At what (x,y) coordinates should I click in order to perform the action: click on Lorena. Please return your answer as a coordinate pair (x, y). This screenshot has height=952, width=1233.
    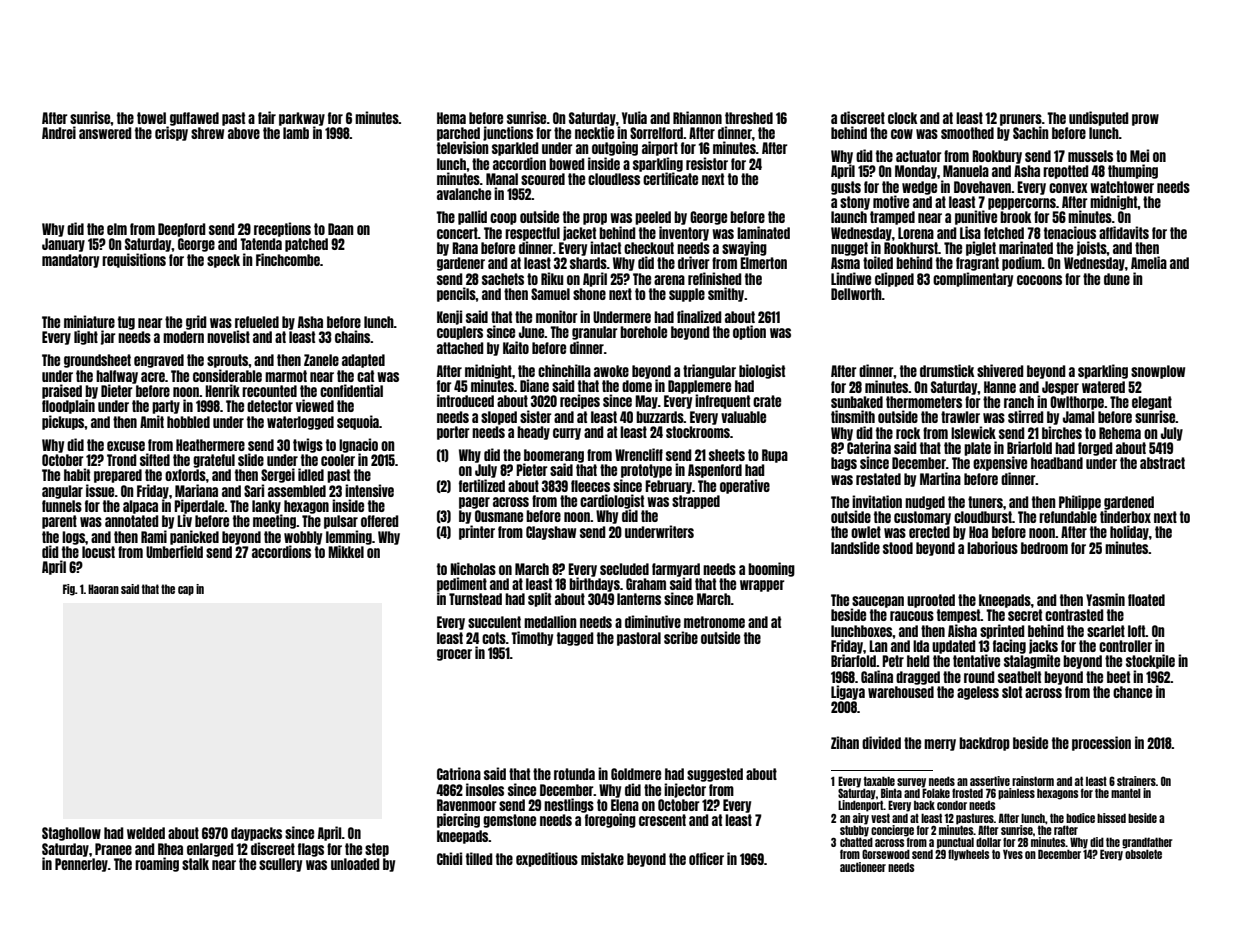
    Looking at the image, I should click on (916, 233).
